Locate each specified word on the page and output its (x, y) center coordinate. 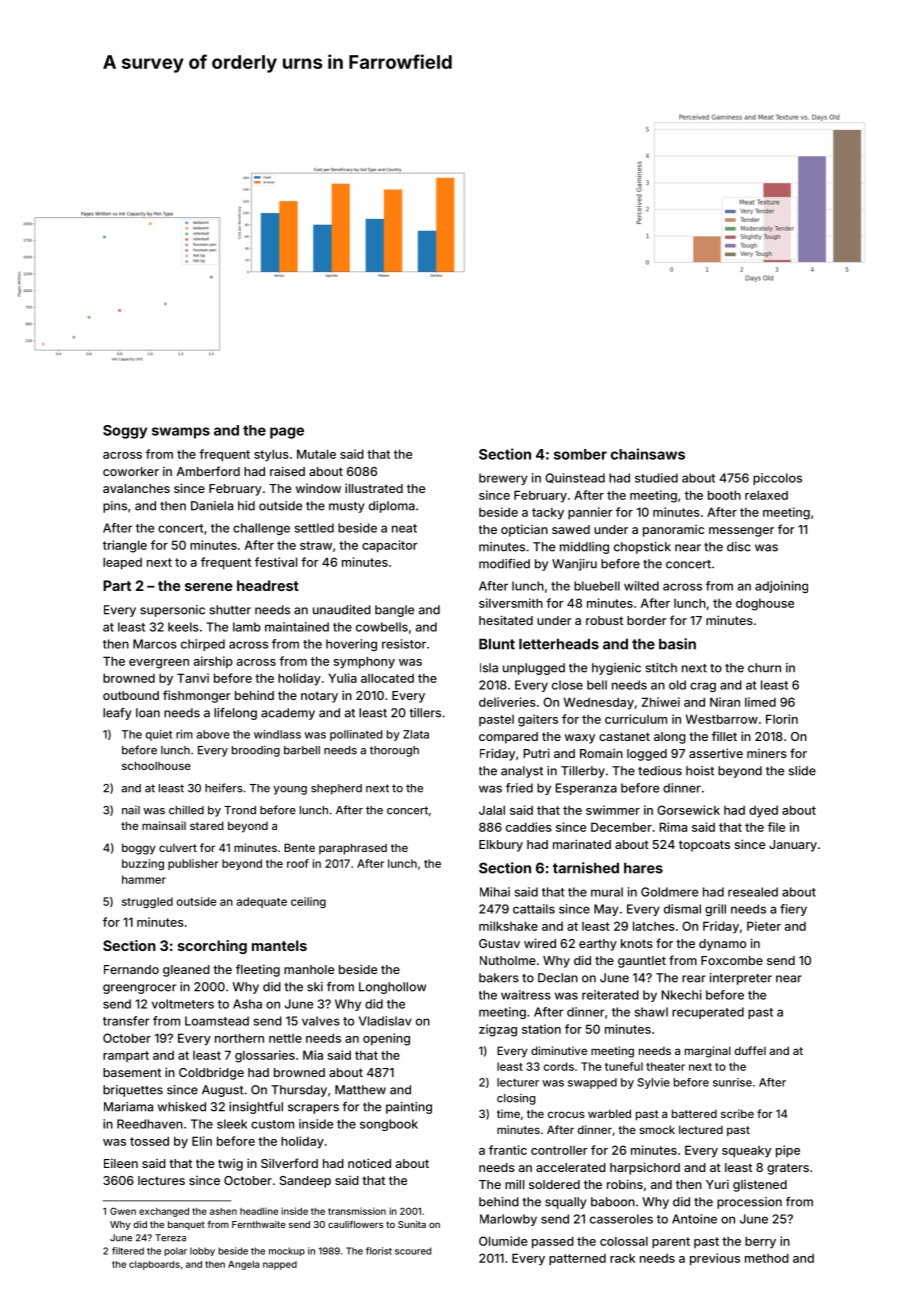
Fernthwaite (259, 1224)
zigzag (498, 1030)
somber (580, 454)
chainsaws (648, 454)
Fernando (131, 969)
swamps (181, 433)
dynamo (722, 945)
